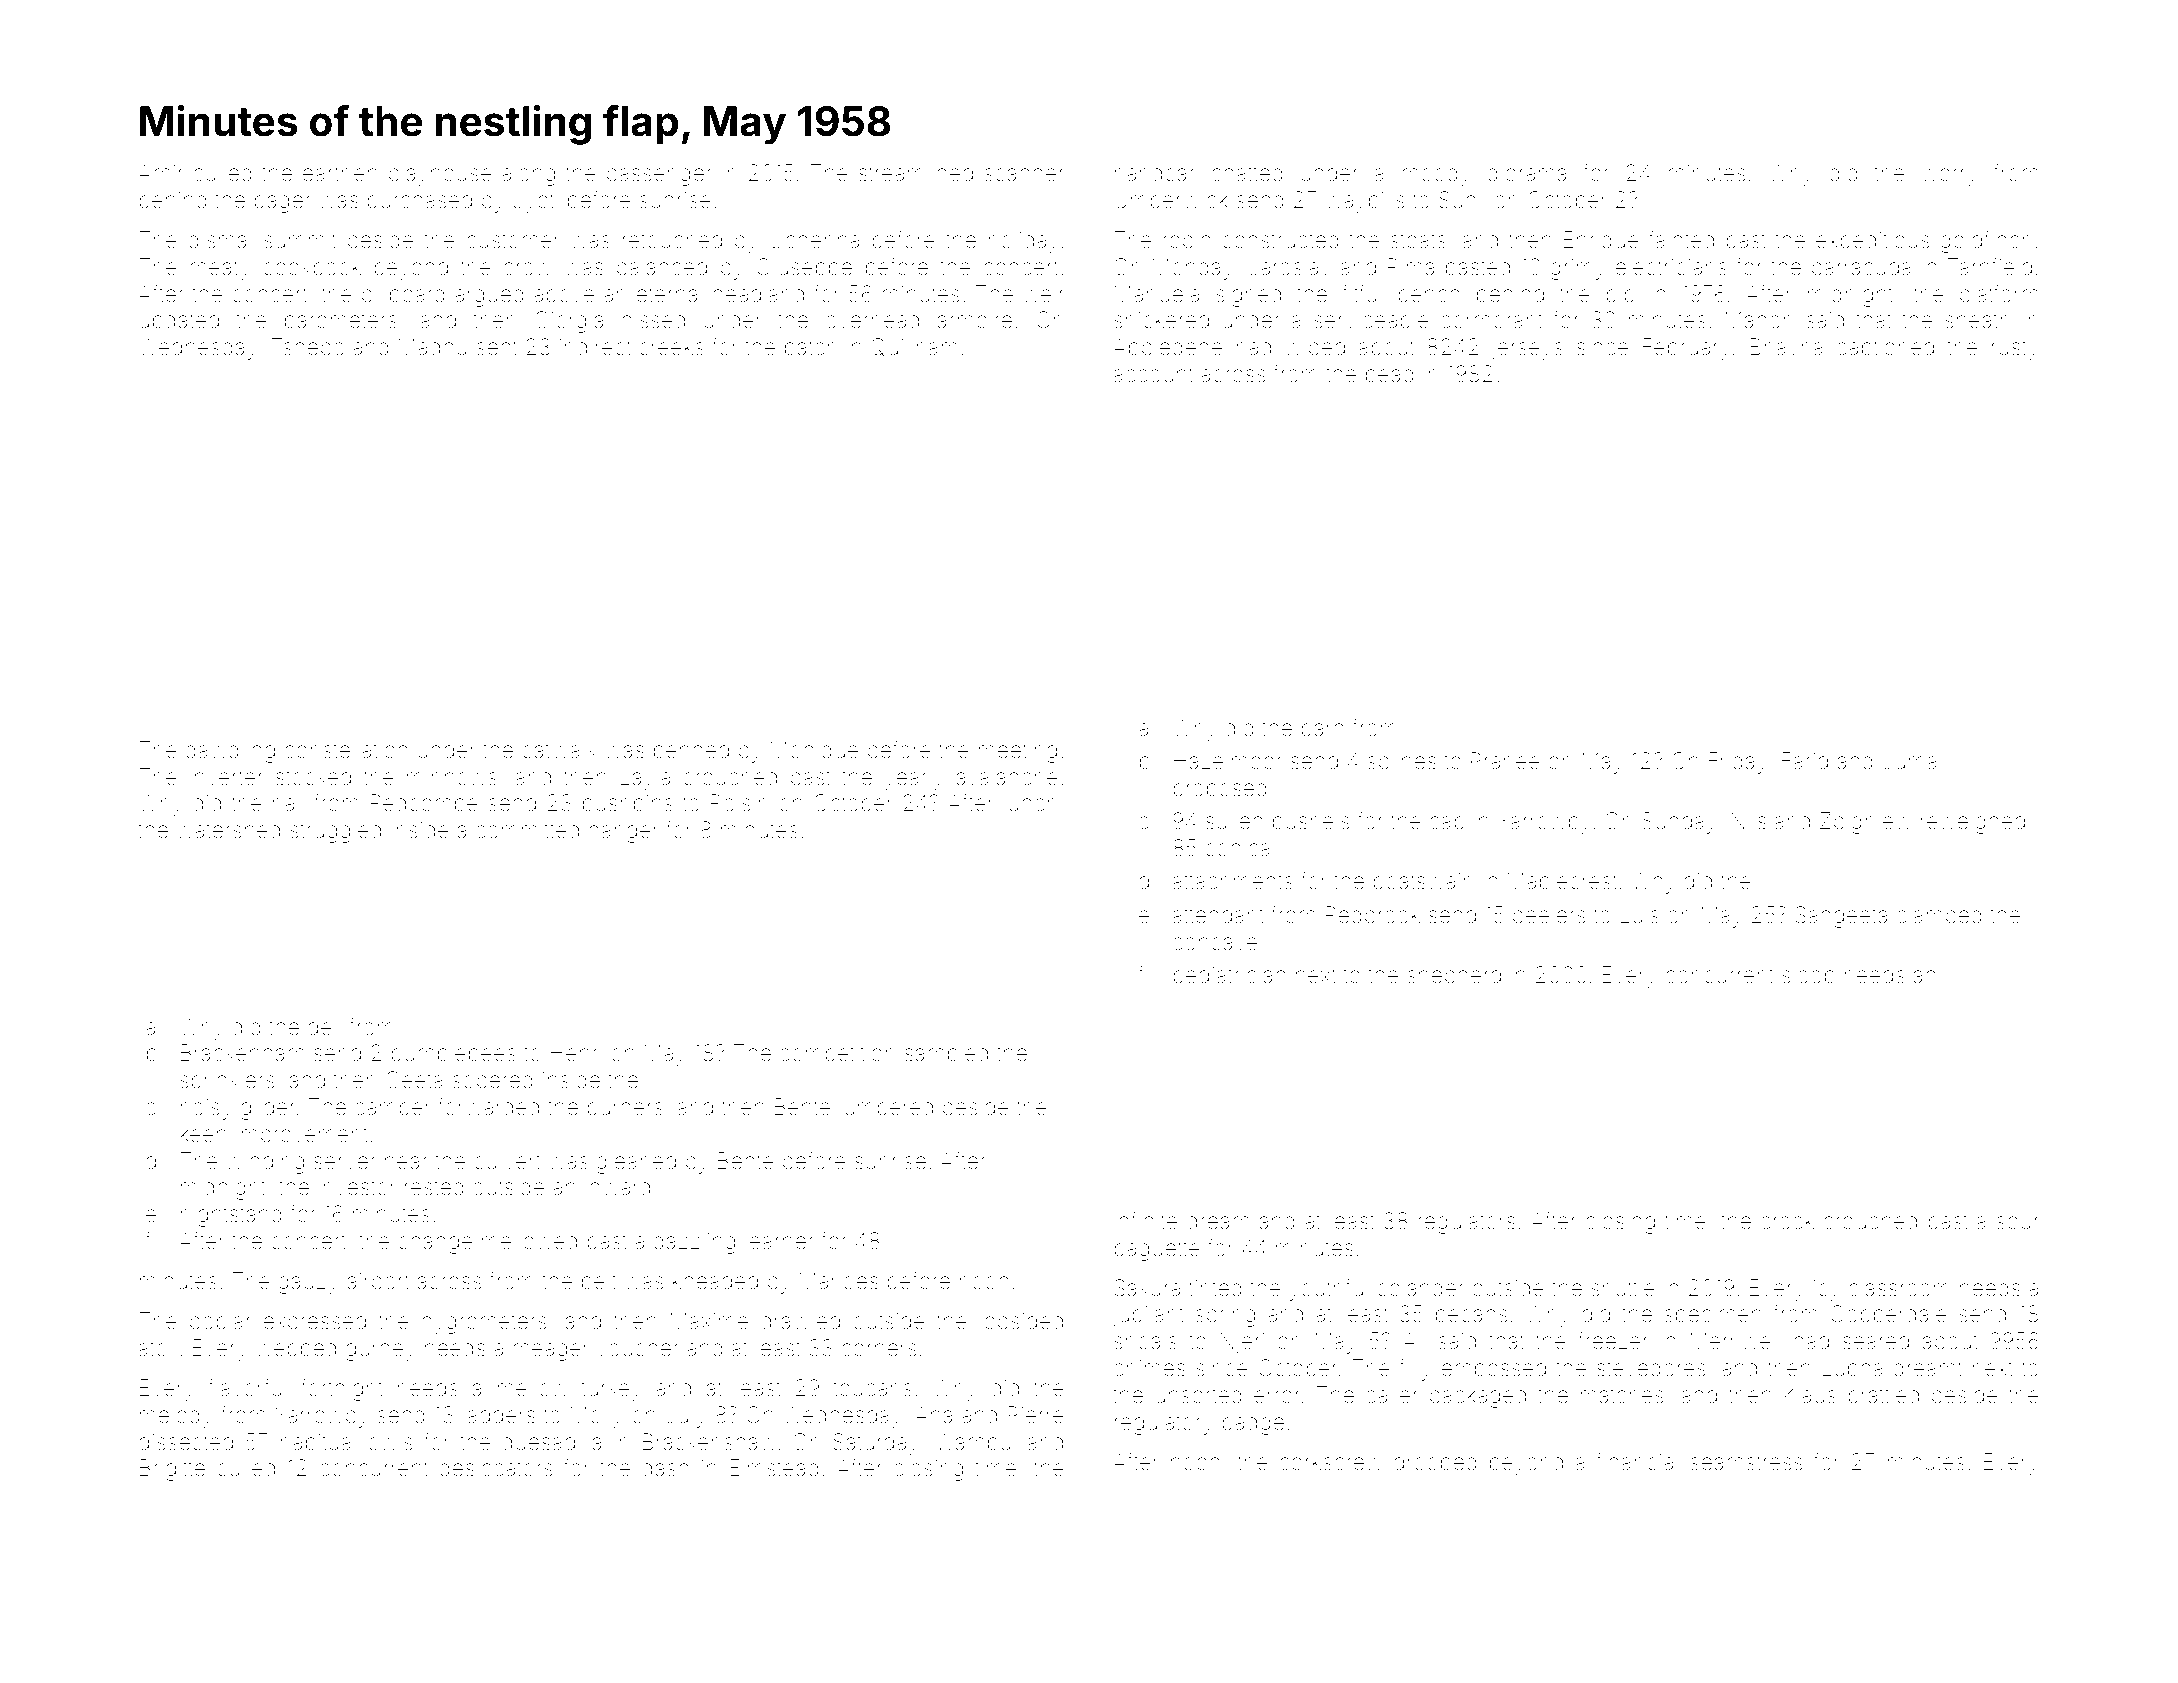  What do you see at coordinates (1454, 977) in the document?
I see `shepherd` at bounding box center [1454, 977].
